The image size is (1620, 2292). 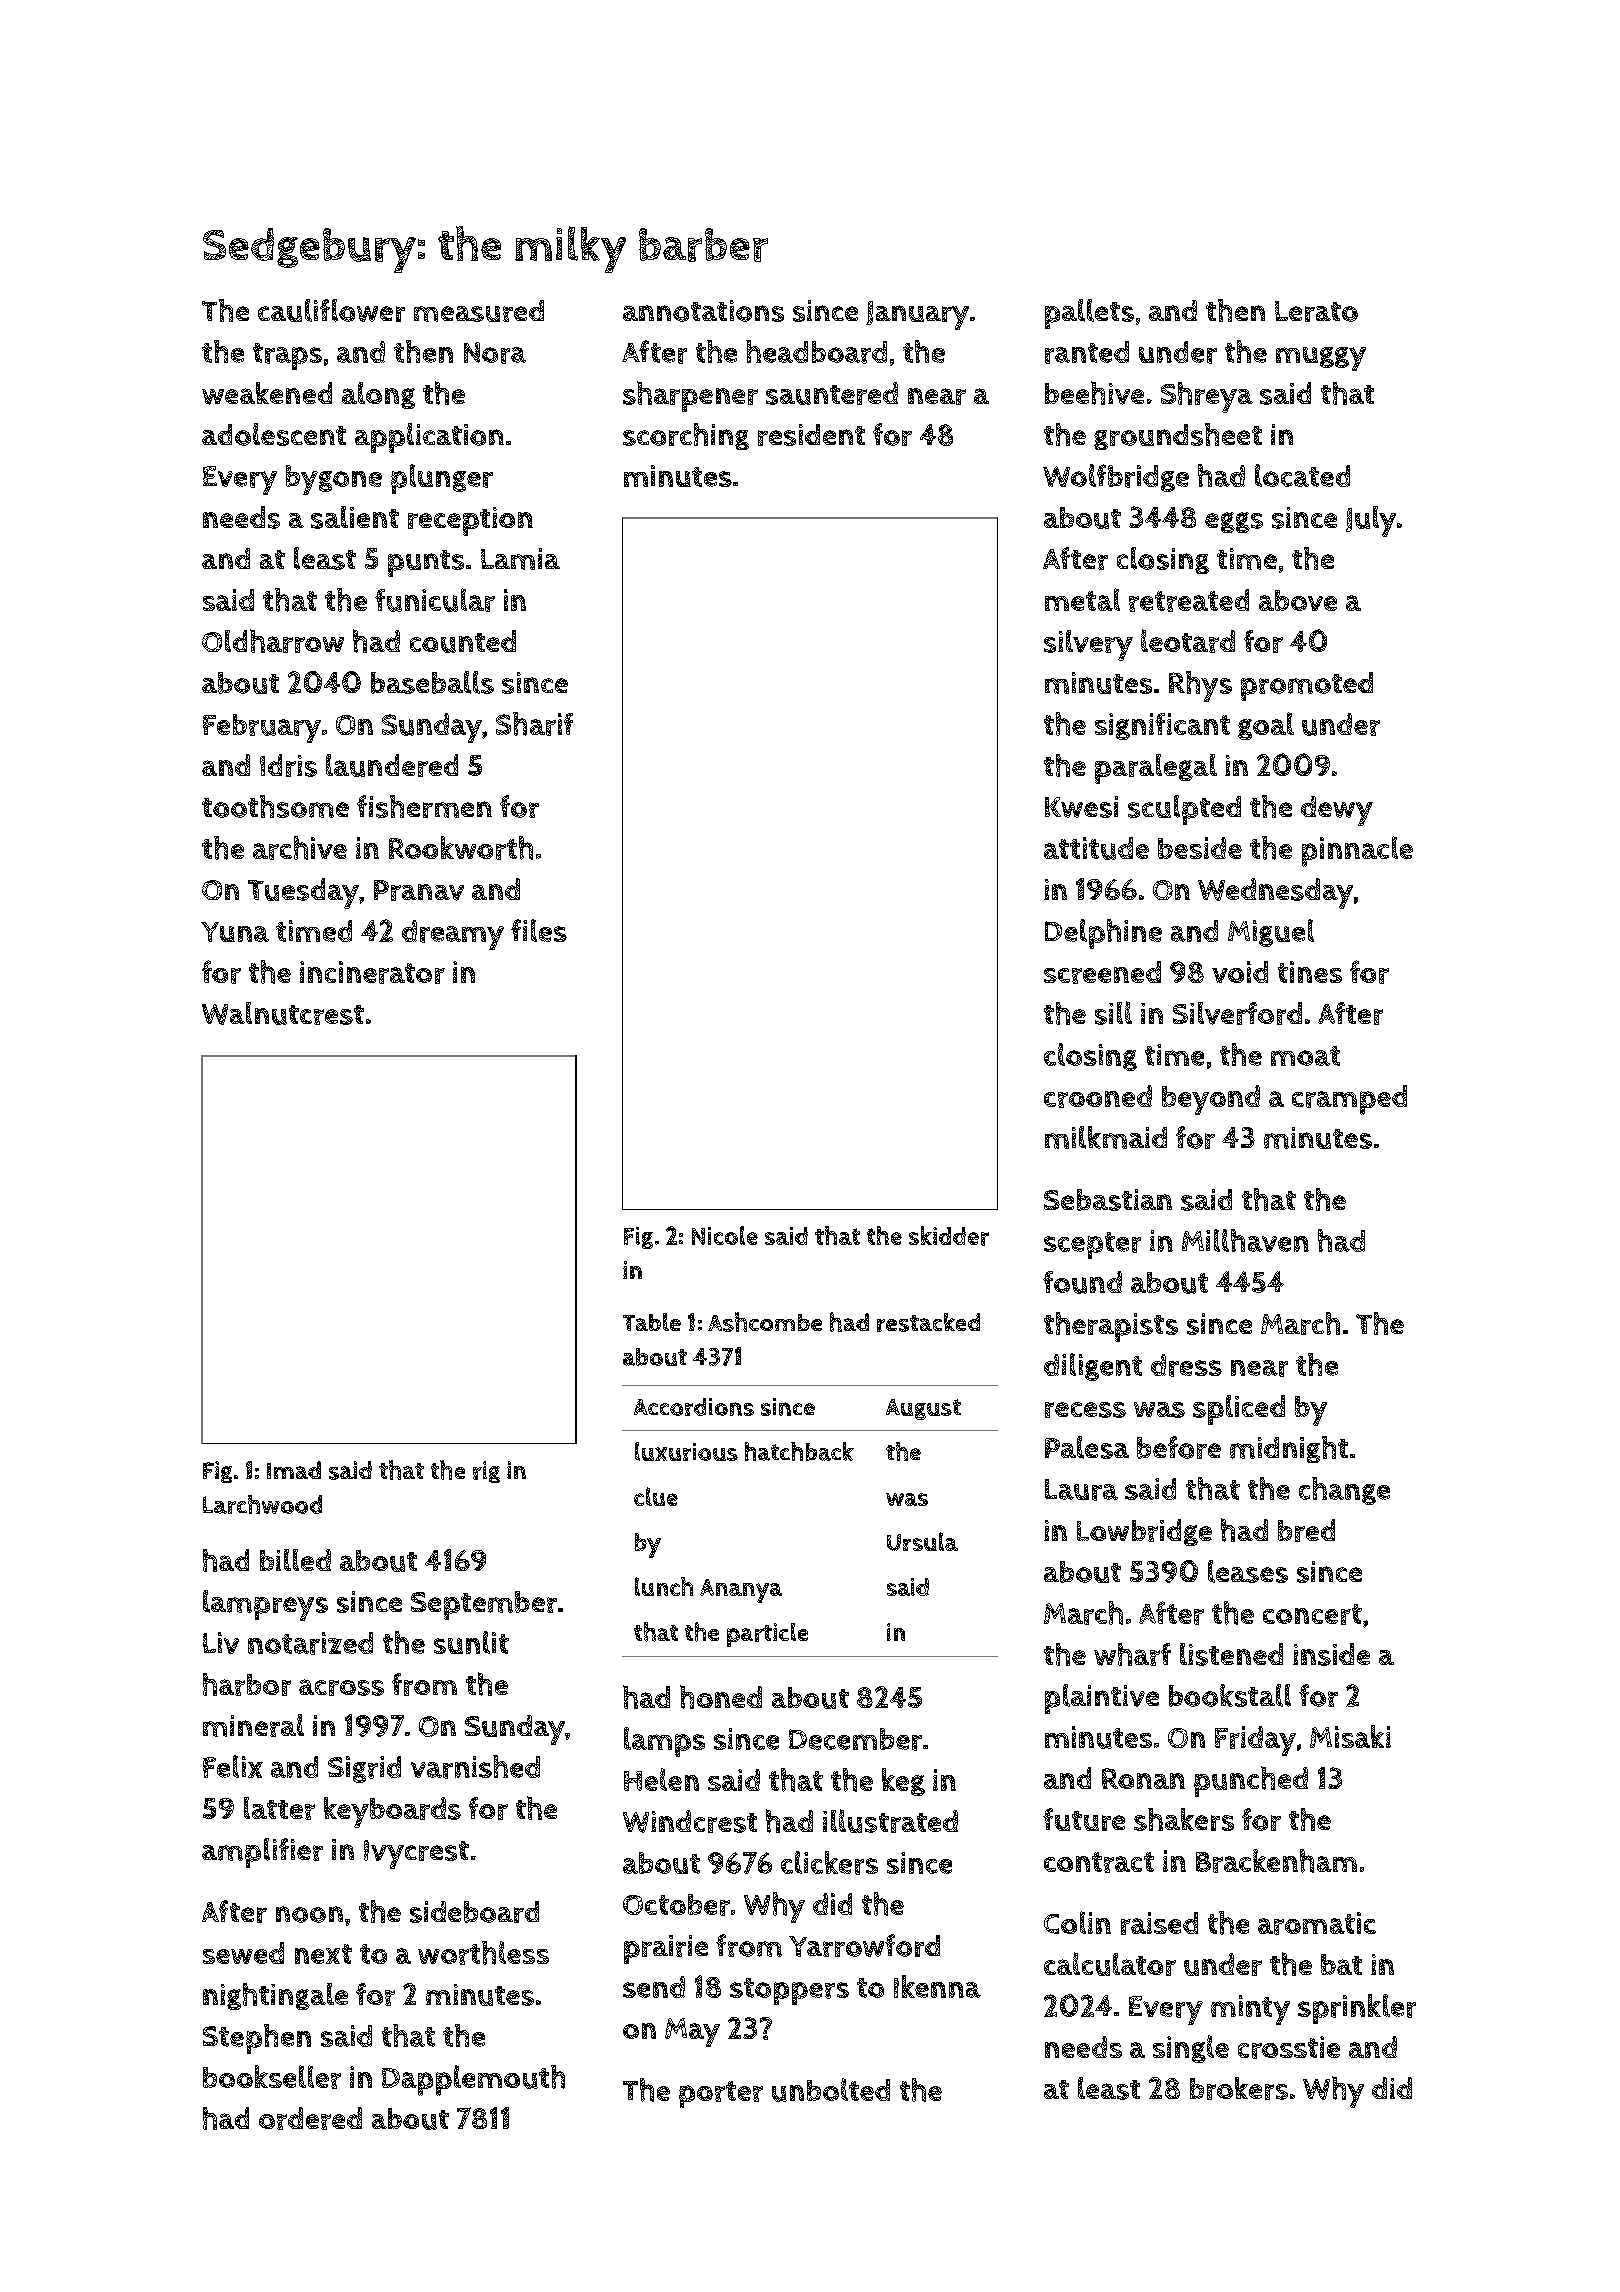 What do you see at coordinates (686, 436) in the image?
I see `scorching` at bounding box center [686, 436].
